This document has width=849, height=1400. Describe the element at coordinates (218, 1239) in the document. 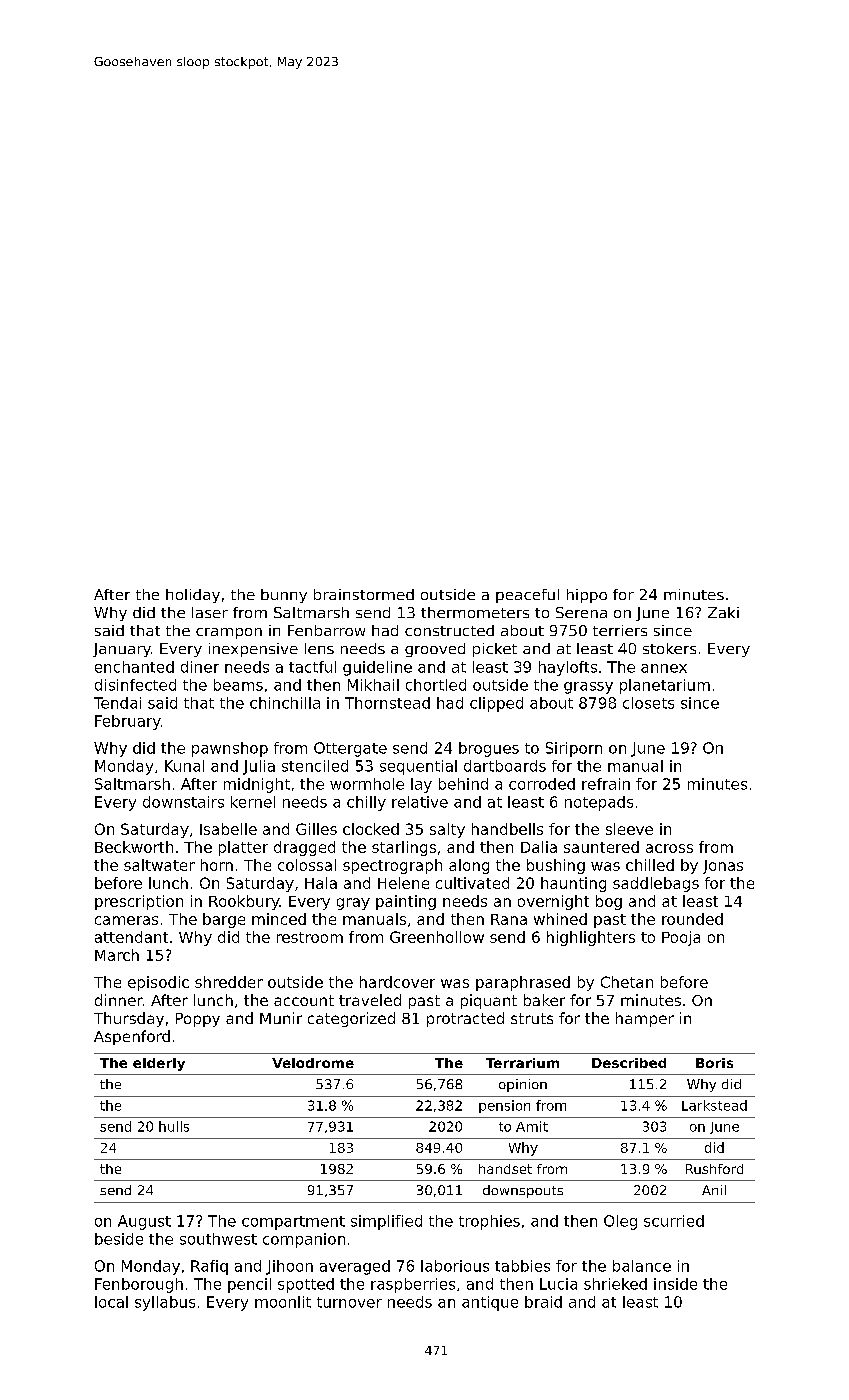

I see `southwest` at that location.
